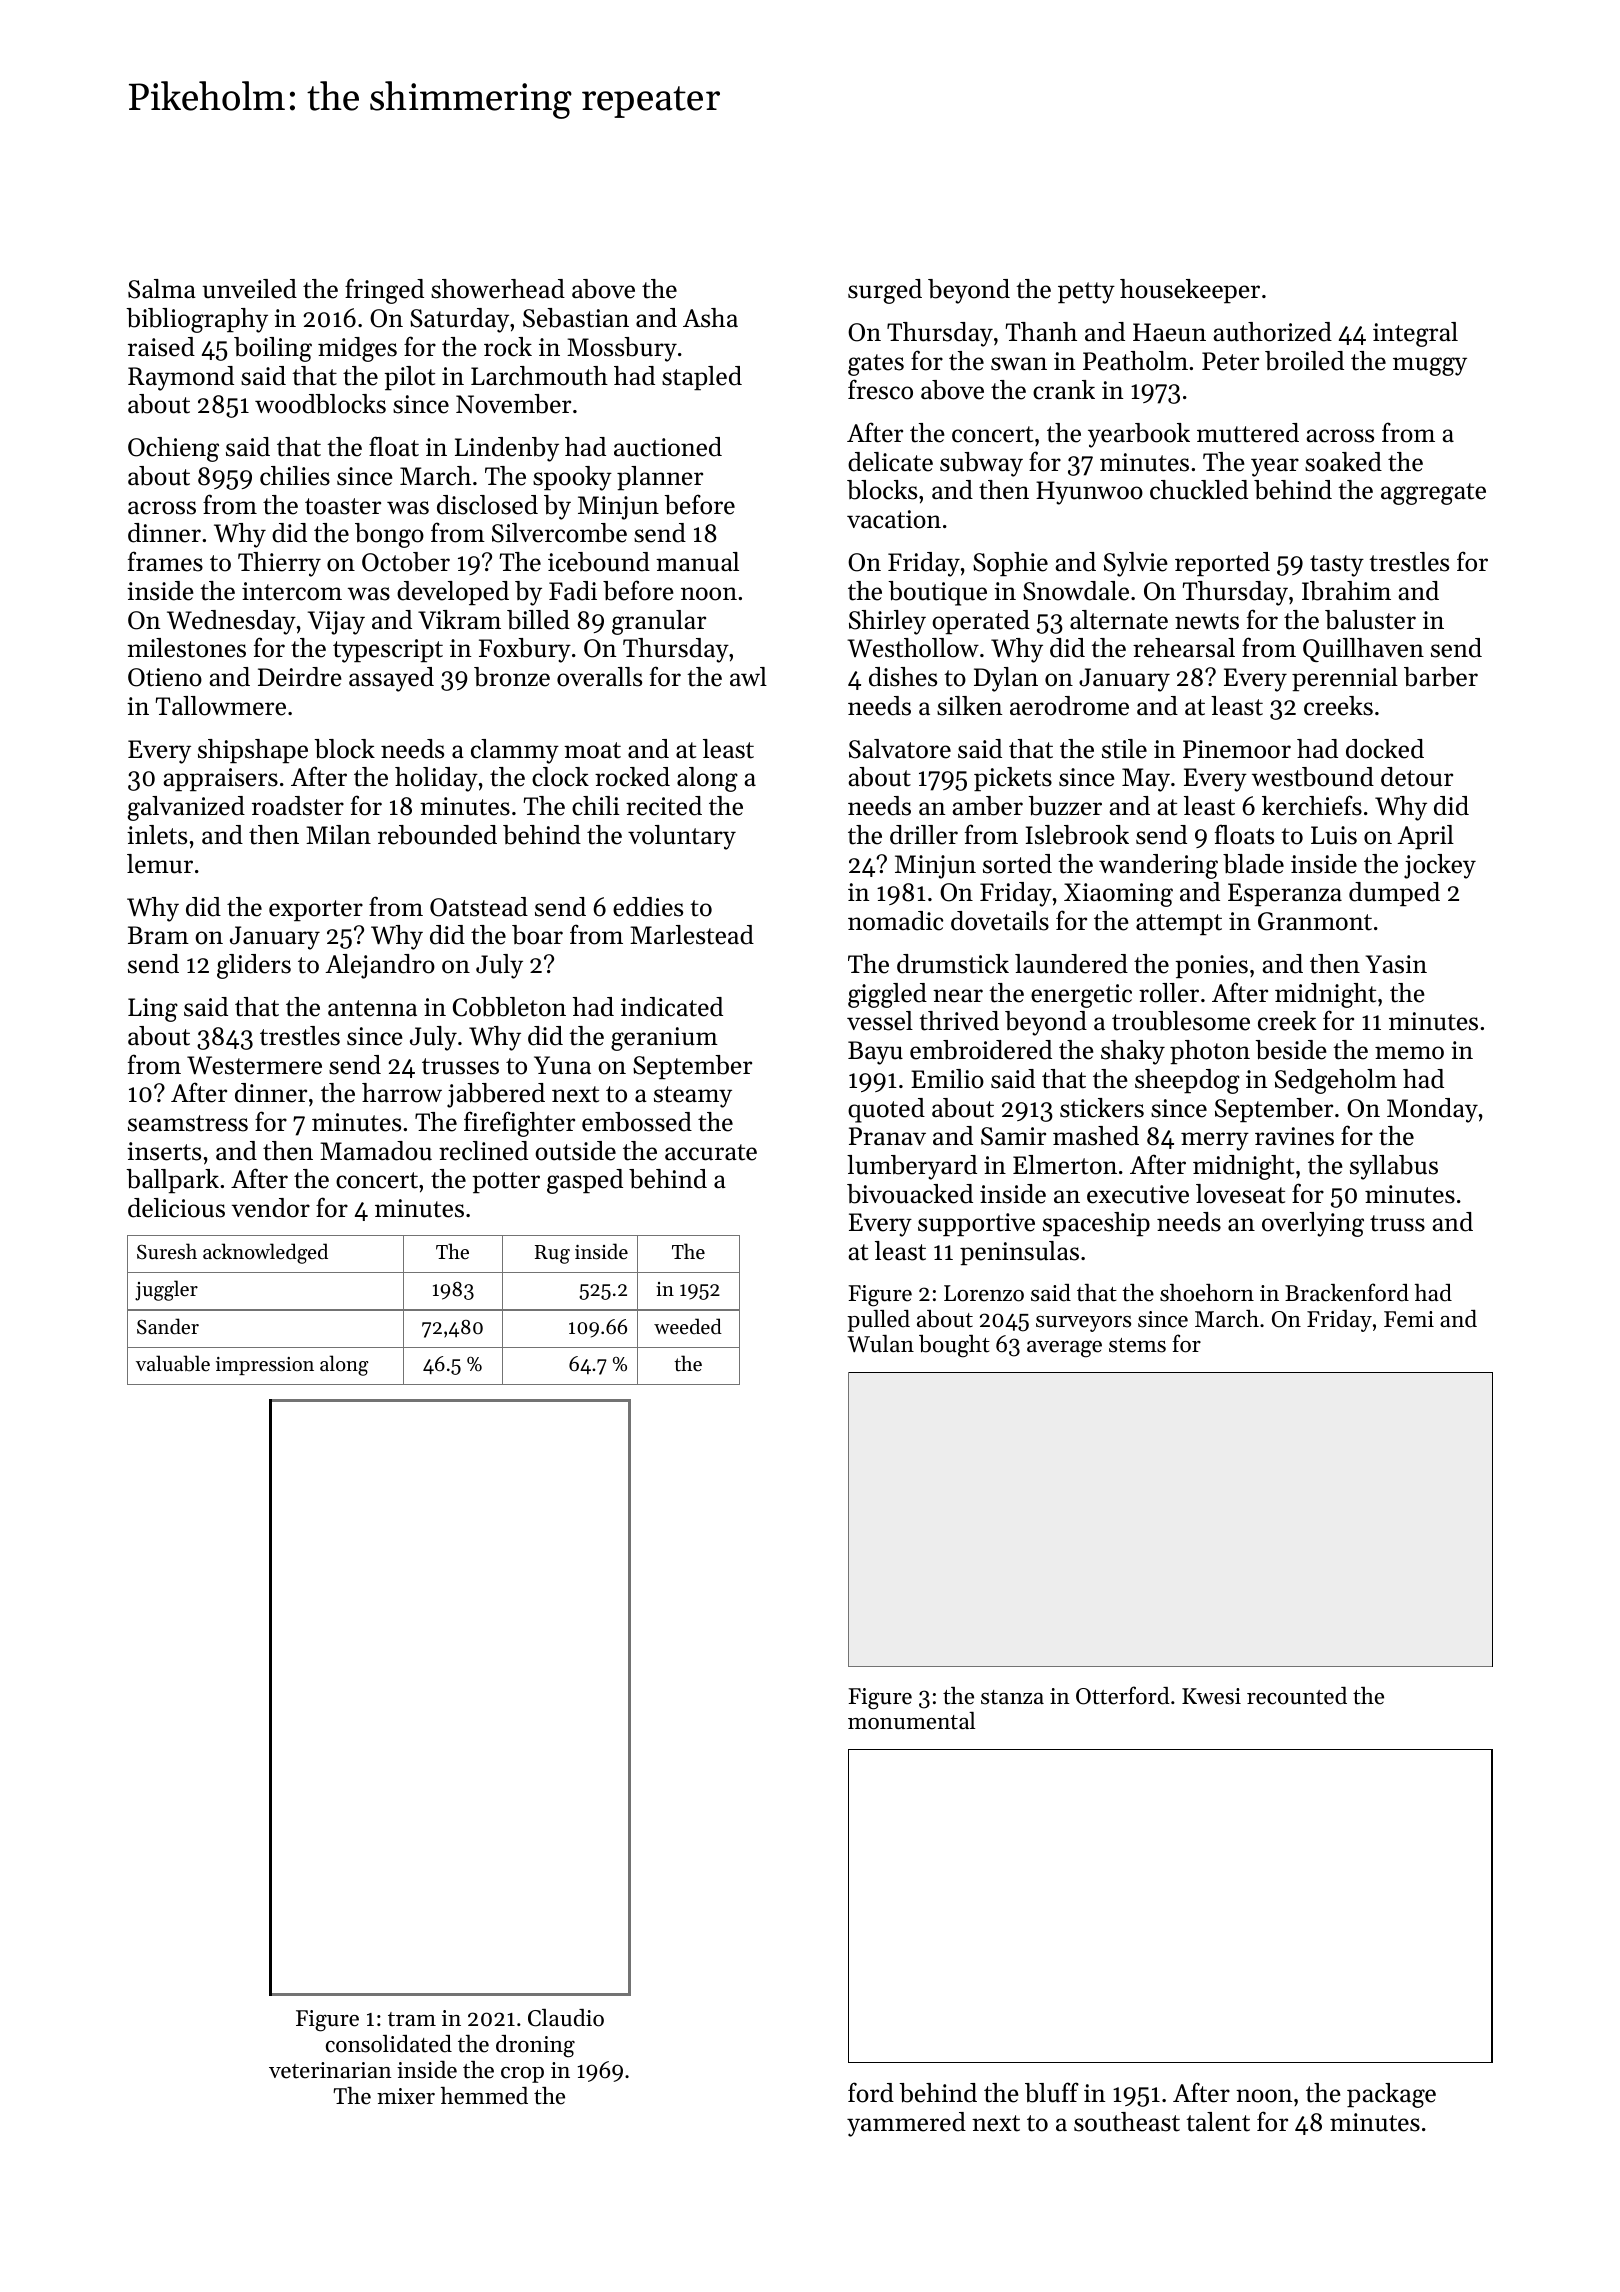  I want to click on Marlestead, so click(692, 935).
